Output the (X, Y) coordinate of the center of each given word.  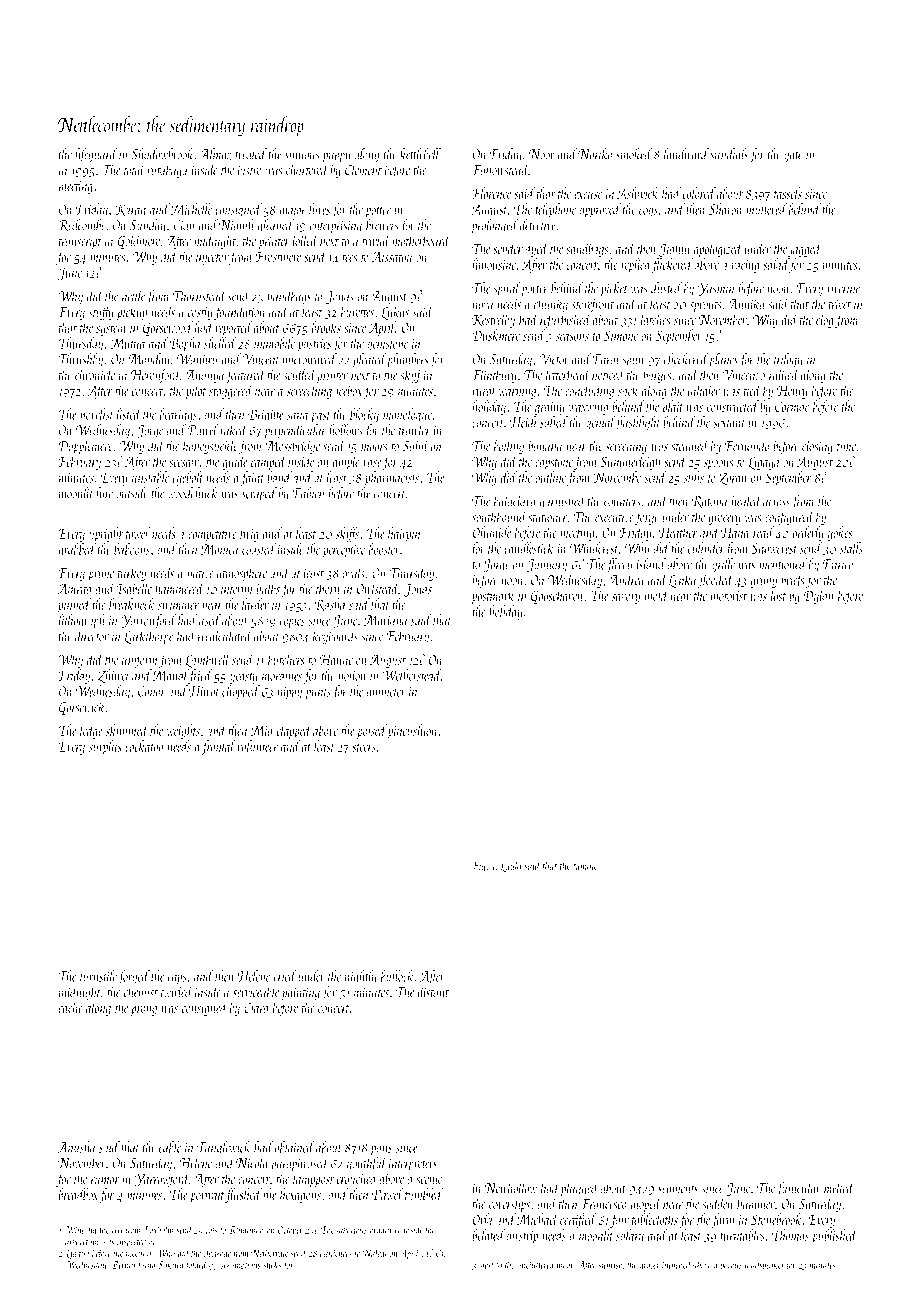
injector (212, 258)
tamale (585, 865)
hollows (346, 430)
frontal (218, 747)
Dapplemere (86, 447)
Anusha (76, 1147)
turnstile (98, 976)
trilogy (788, 360)
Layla (511, 866)
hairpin (405, 534)
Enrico (838, 564)
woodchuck (193, 493)
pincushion (413, 731)
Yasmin (716, 289)
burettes (357, 311)
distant (433, 992)
